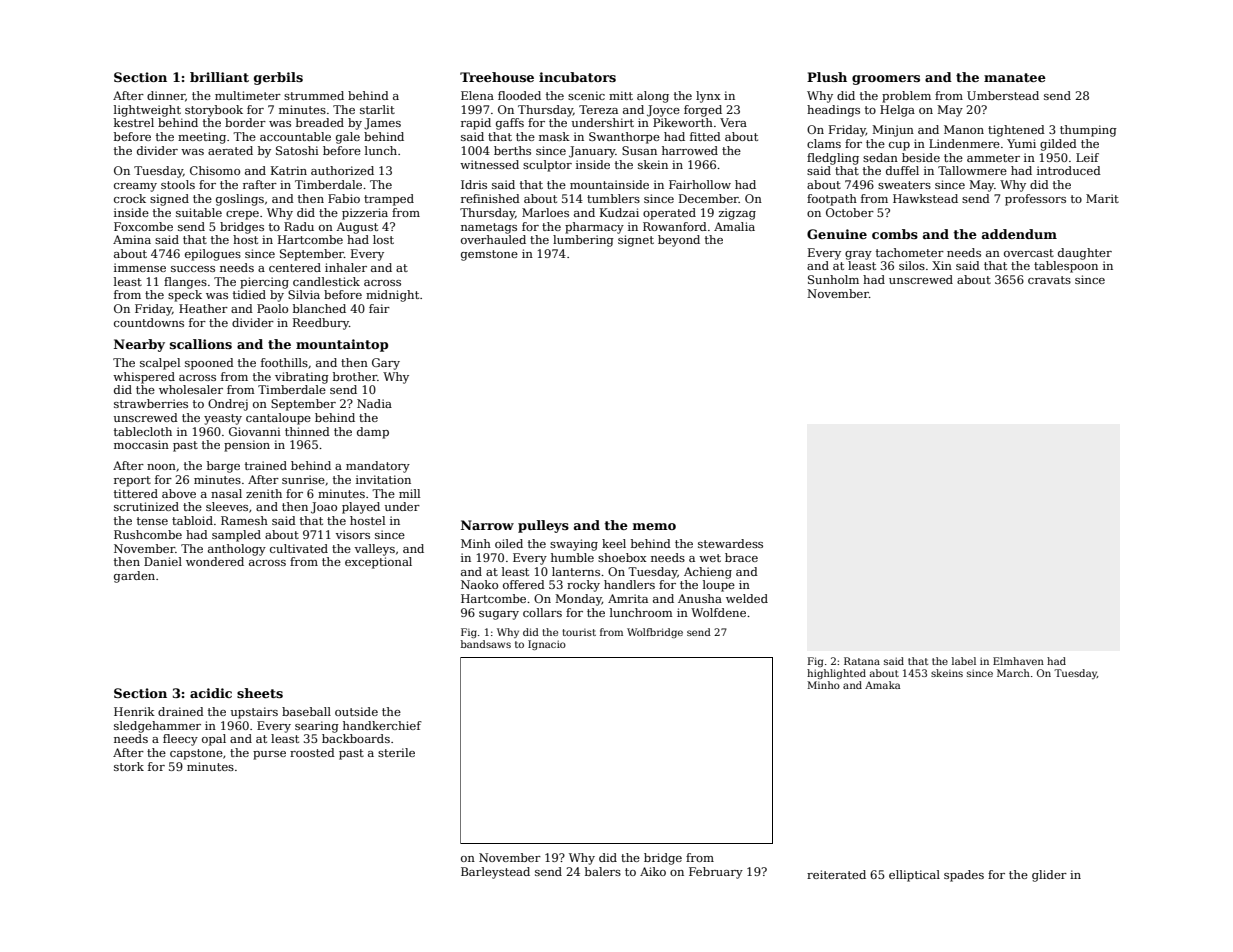 Image resolution: width=1233 pixels, height=952 pixels. Describe the element at coordinates (192, 520) in the screenshot. I see `tabloid` at that location.
